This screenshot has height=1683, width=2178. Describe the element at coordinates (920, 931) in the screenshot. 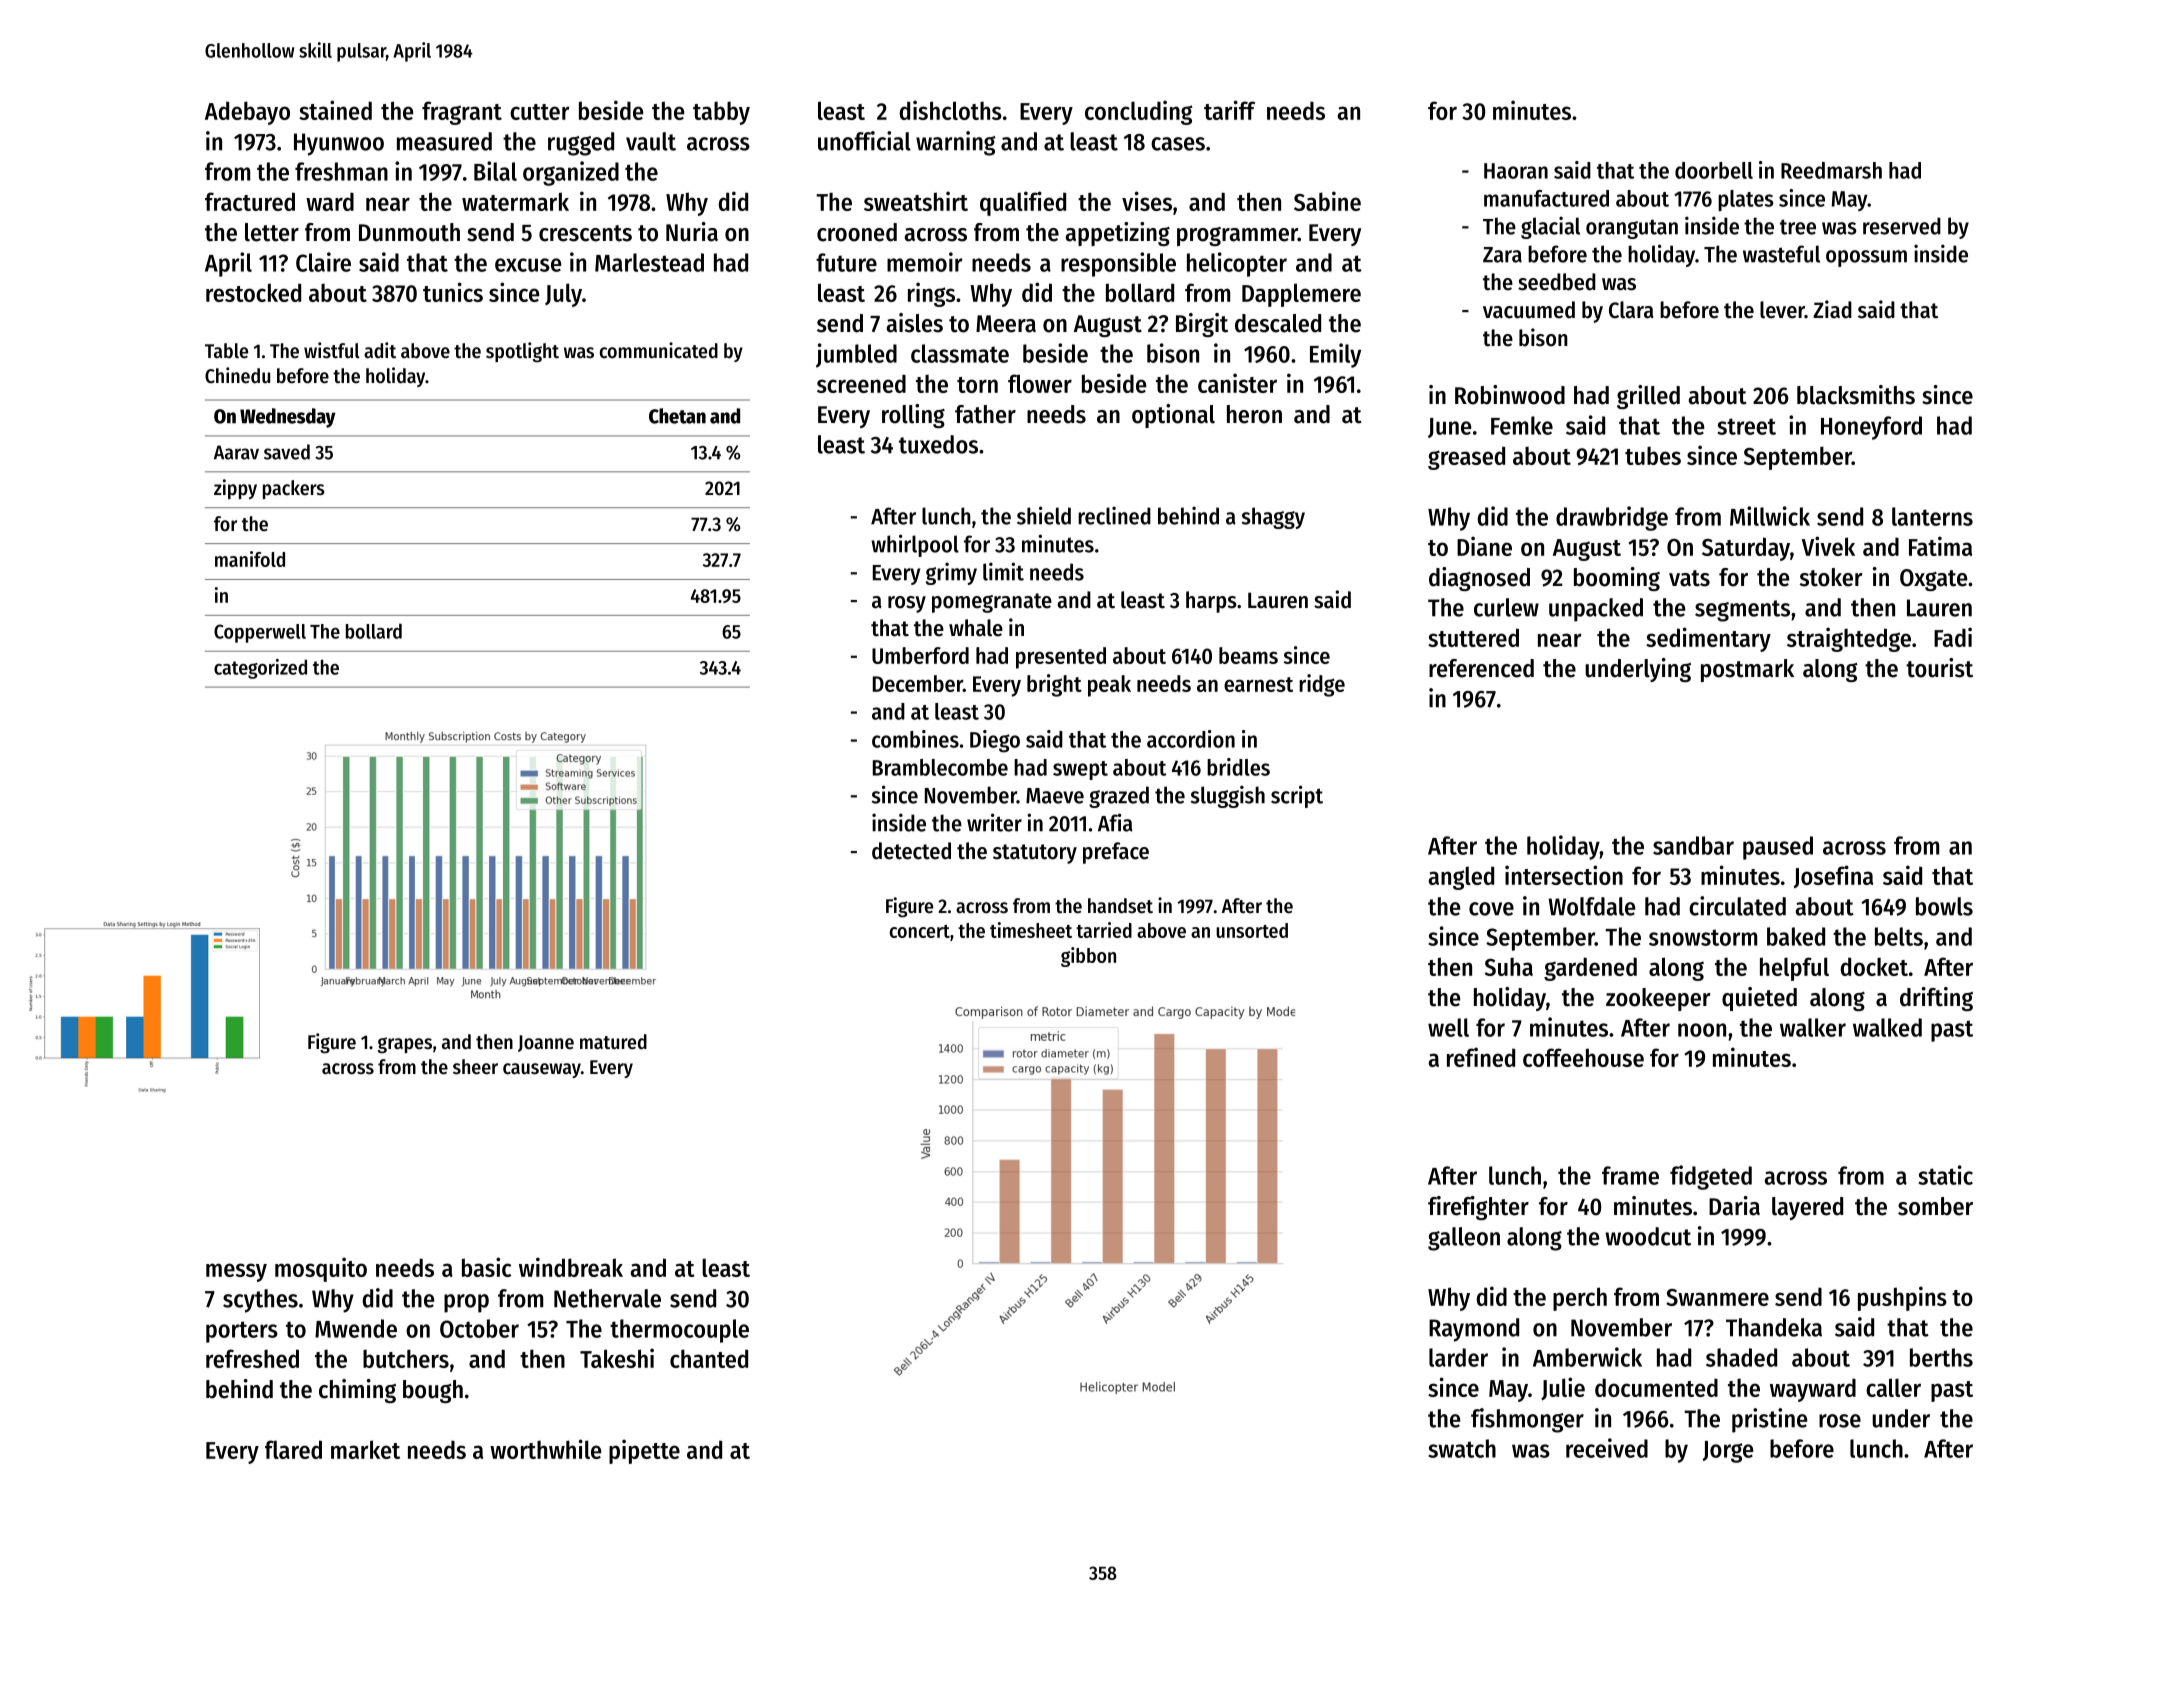

I see `concert` at that location.
